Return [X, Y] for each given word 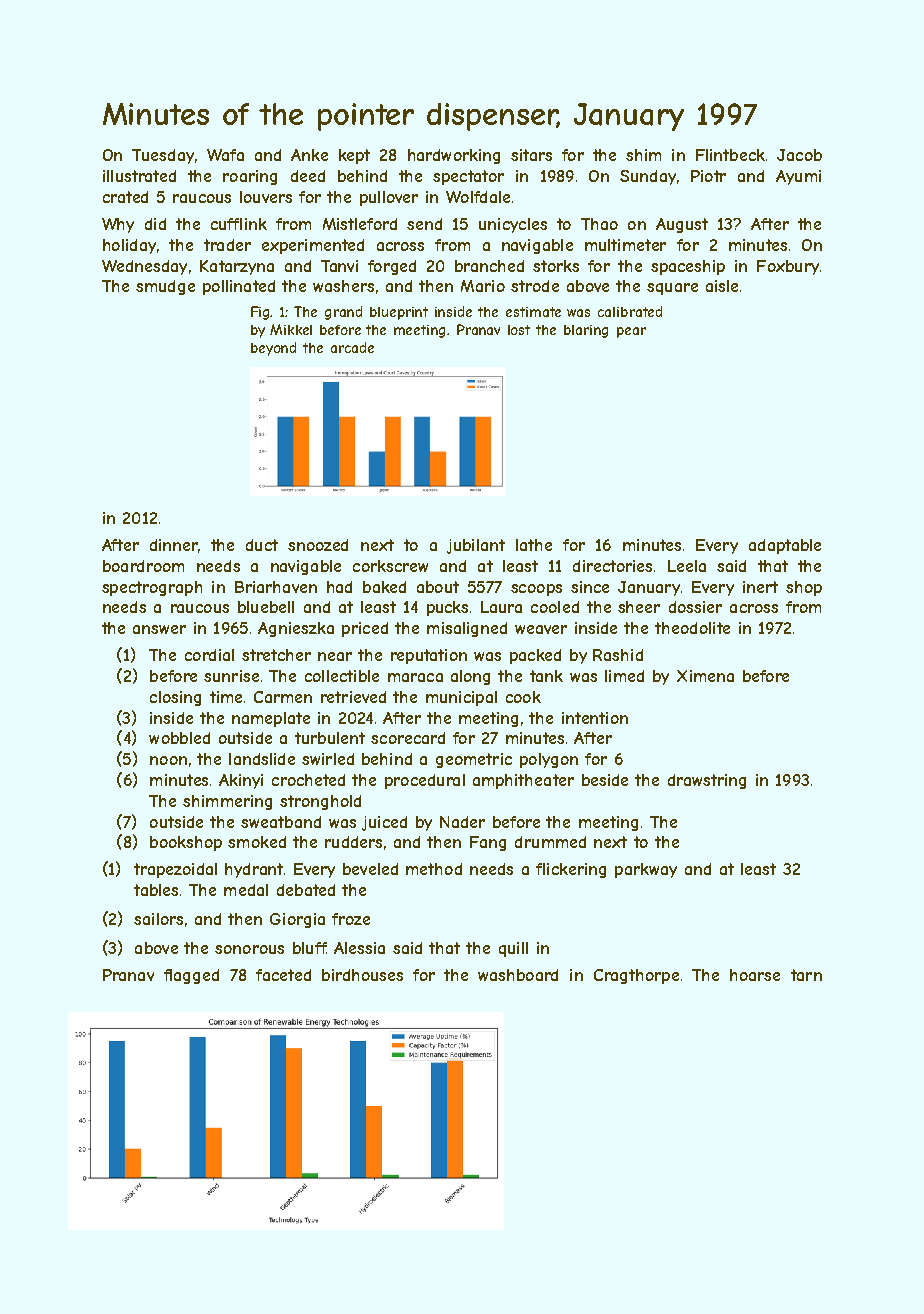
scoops [536, 590]
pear [631, 332]
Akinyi [241, 781]
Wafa [225, 155]
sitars [531, 155]
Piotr [708, 176]
